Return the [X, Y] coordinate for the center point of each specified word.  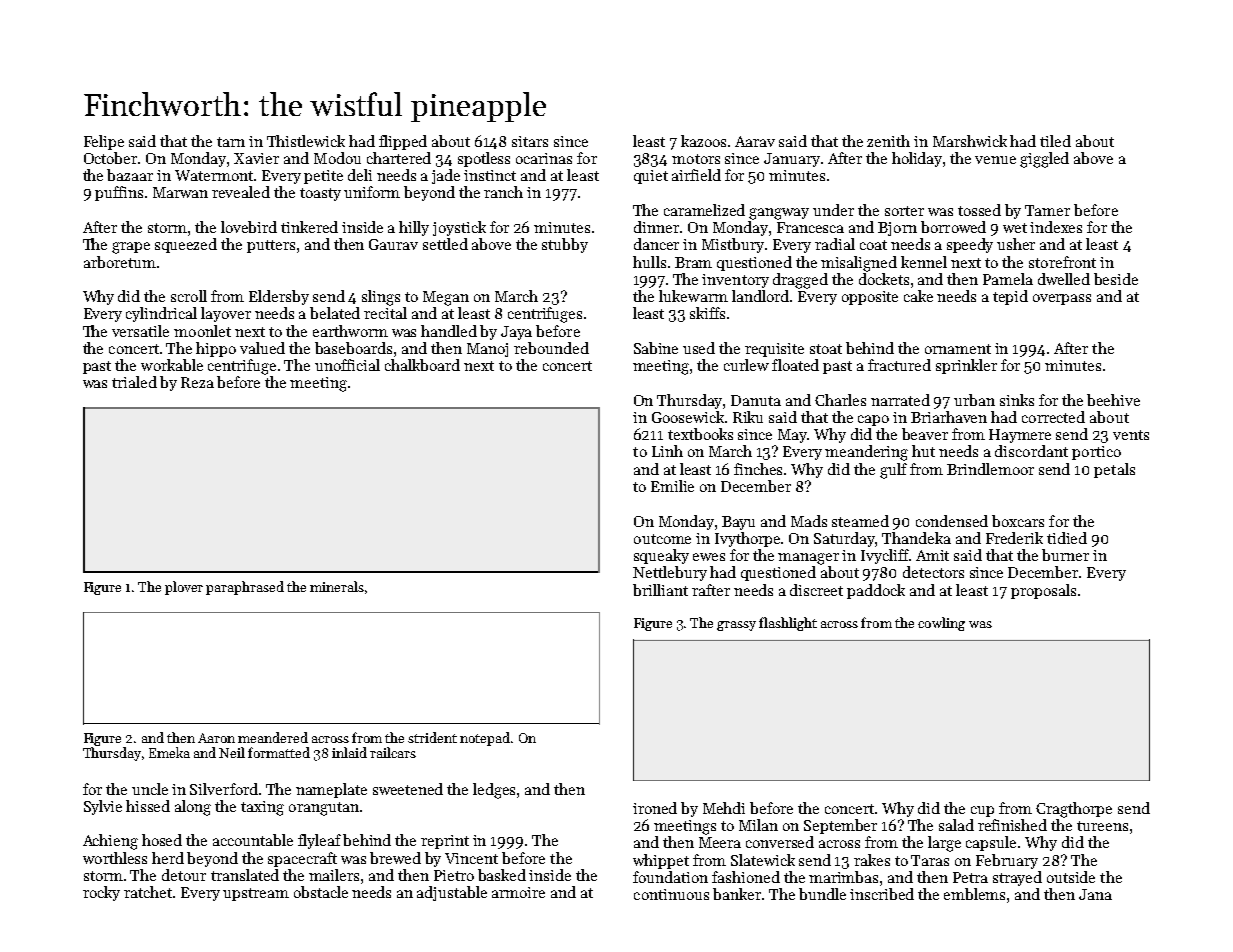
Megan [446, 298]
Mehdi [724, 808]
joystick [459, 228]
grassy [736, 626]
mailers [334, 875]
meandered [273, 737]
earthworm [350, 331]
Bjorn [897, 229]
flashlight [788, 624]
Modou [337, 158]
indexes [1056, 227]
